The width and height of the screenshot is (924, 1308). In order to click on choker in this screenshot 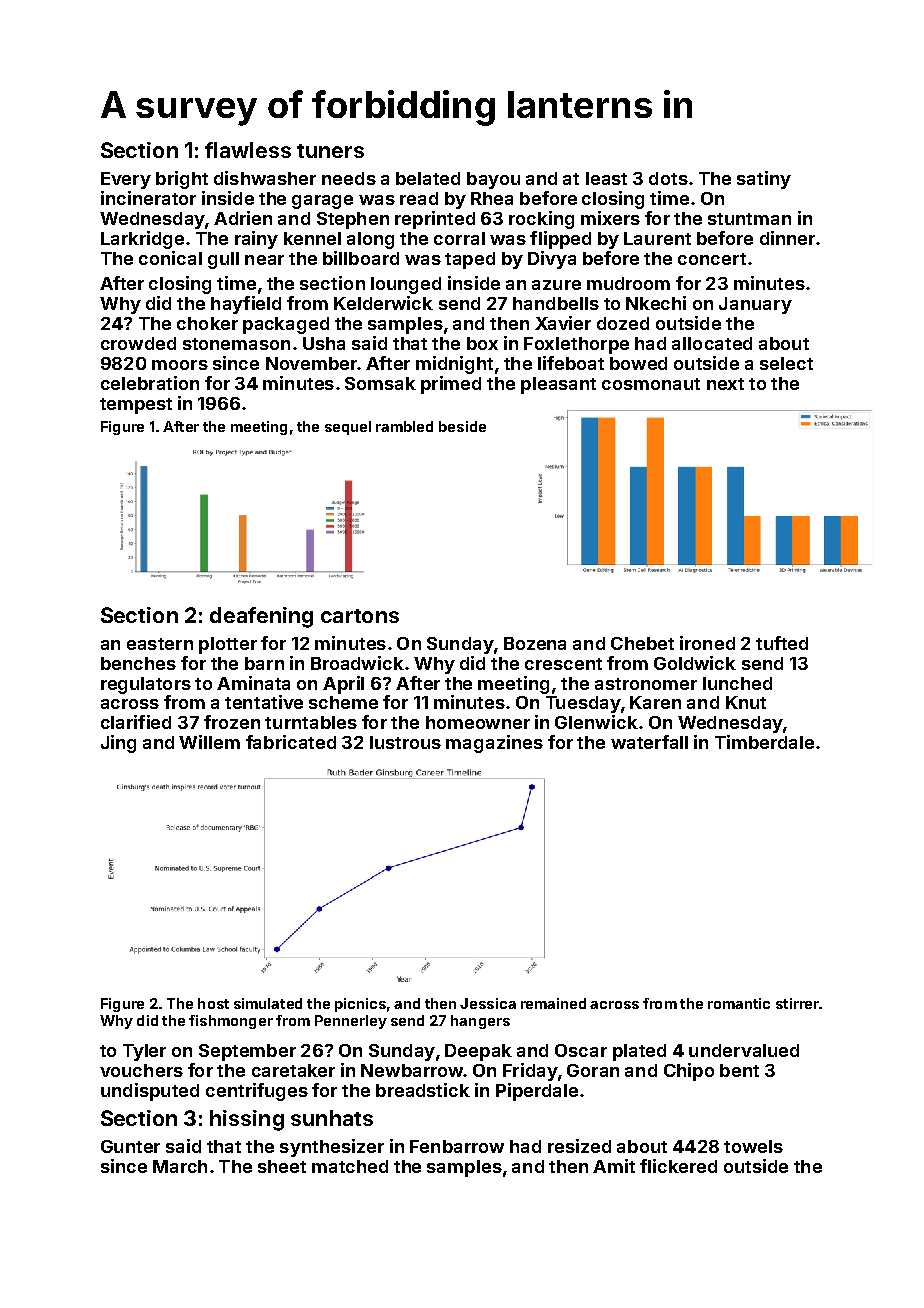, I will do `click(207, 323)`.
